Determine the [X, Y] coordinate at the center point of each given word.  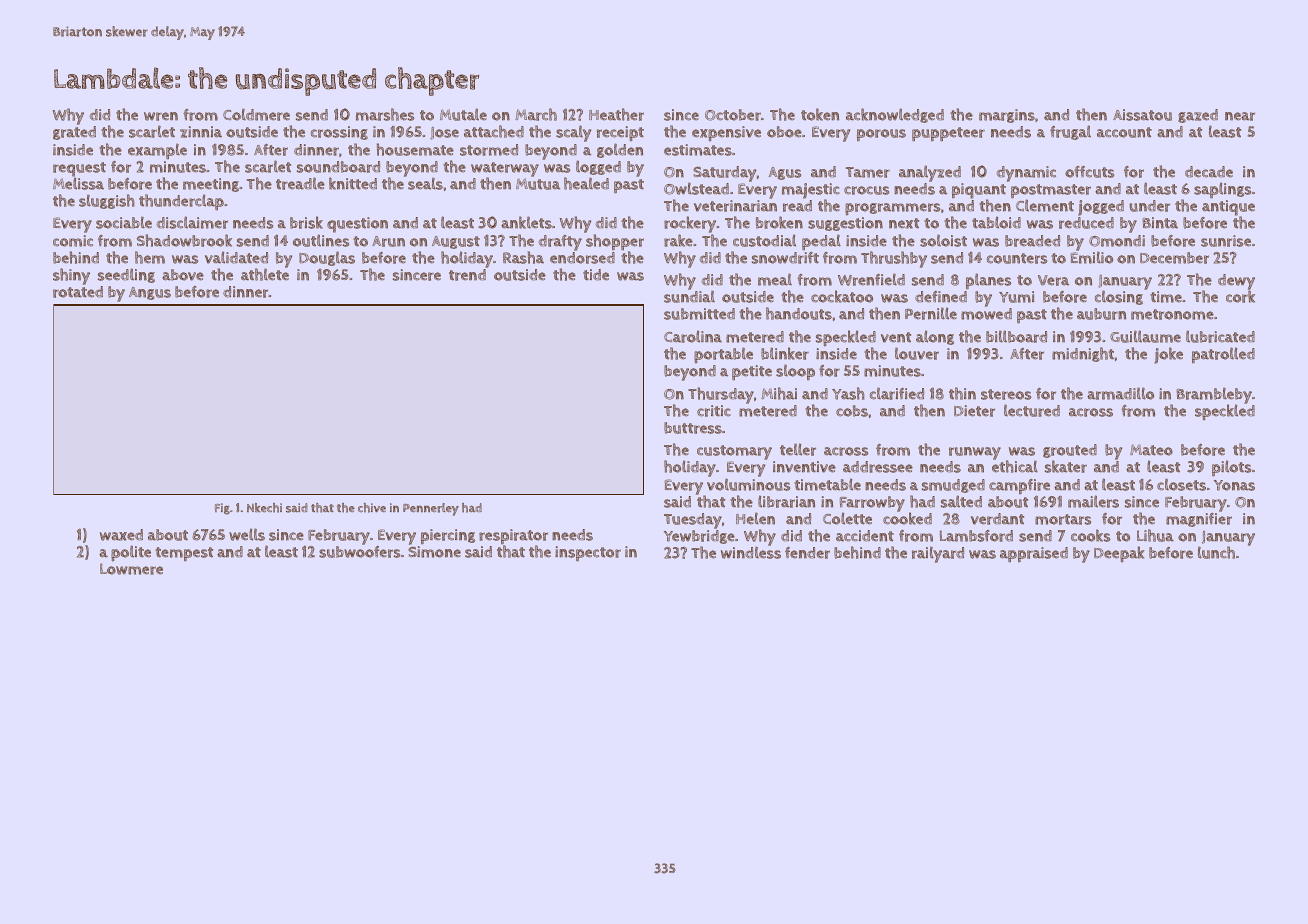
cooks [1090, 535]
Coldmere [256, 115]
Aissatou [1142, 115]
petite [752, 373]
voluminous [748, 484]
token [820, 114]
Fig [222, 509]
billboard [1016, 336]
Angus [150, 293]
